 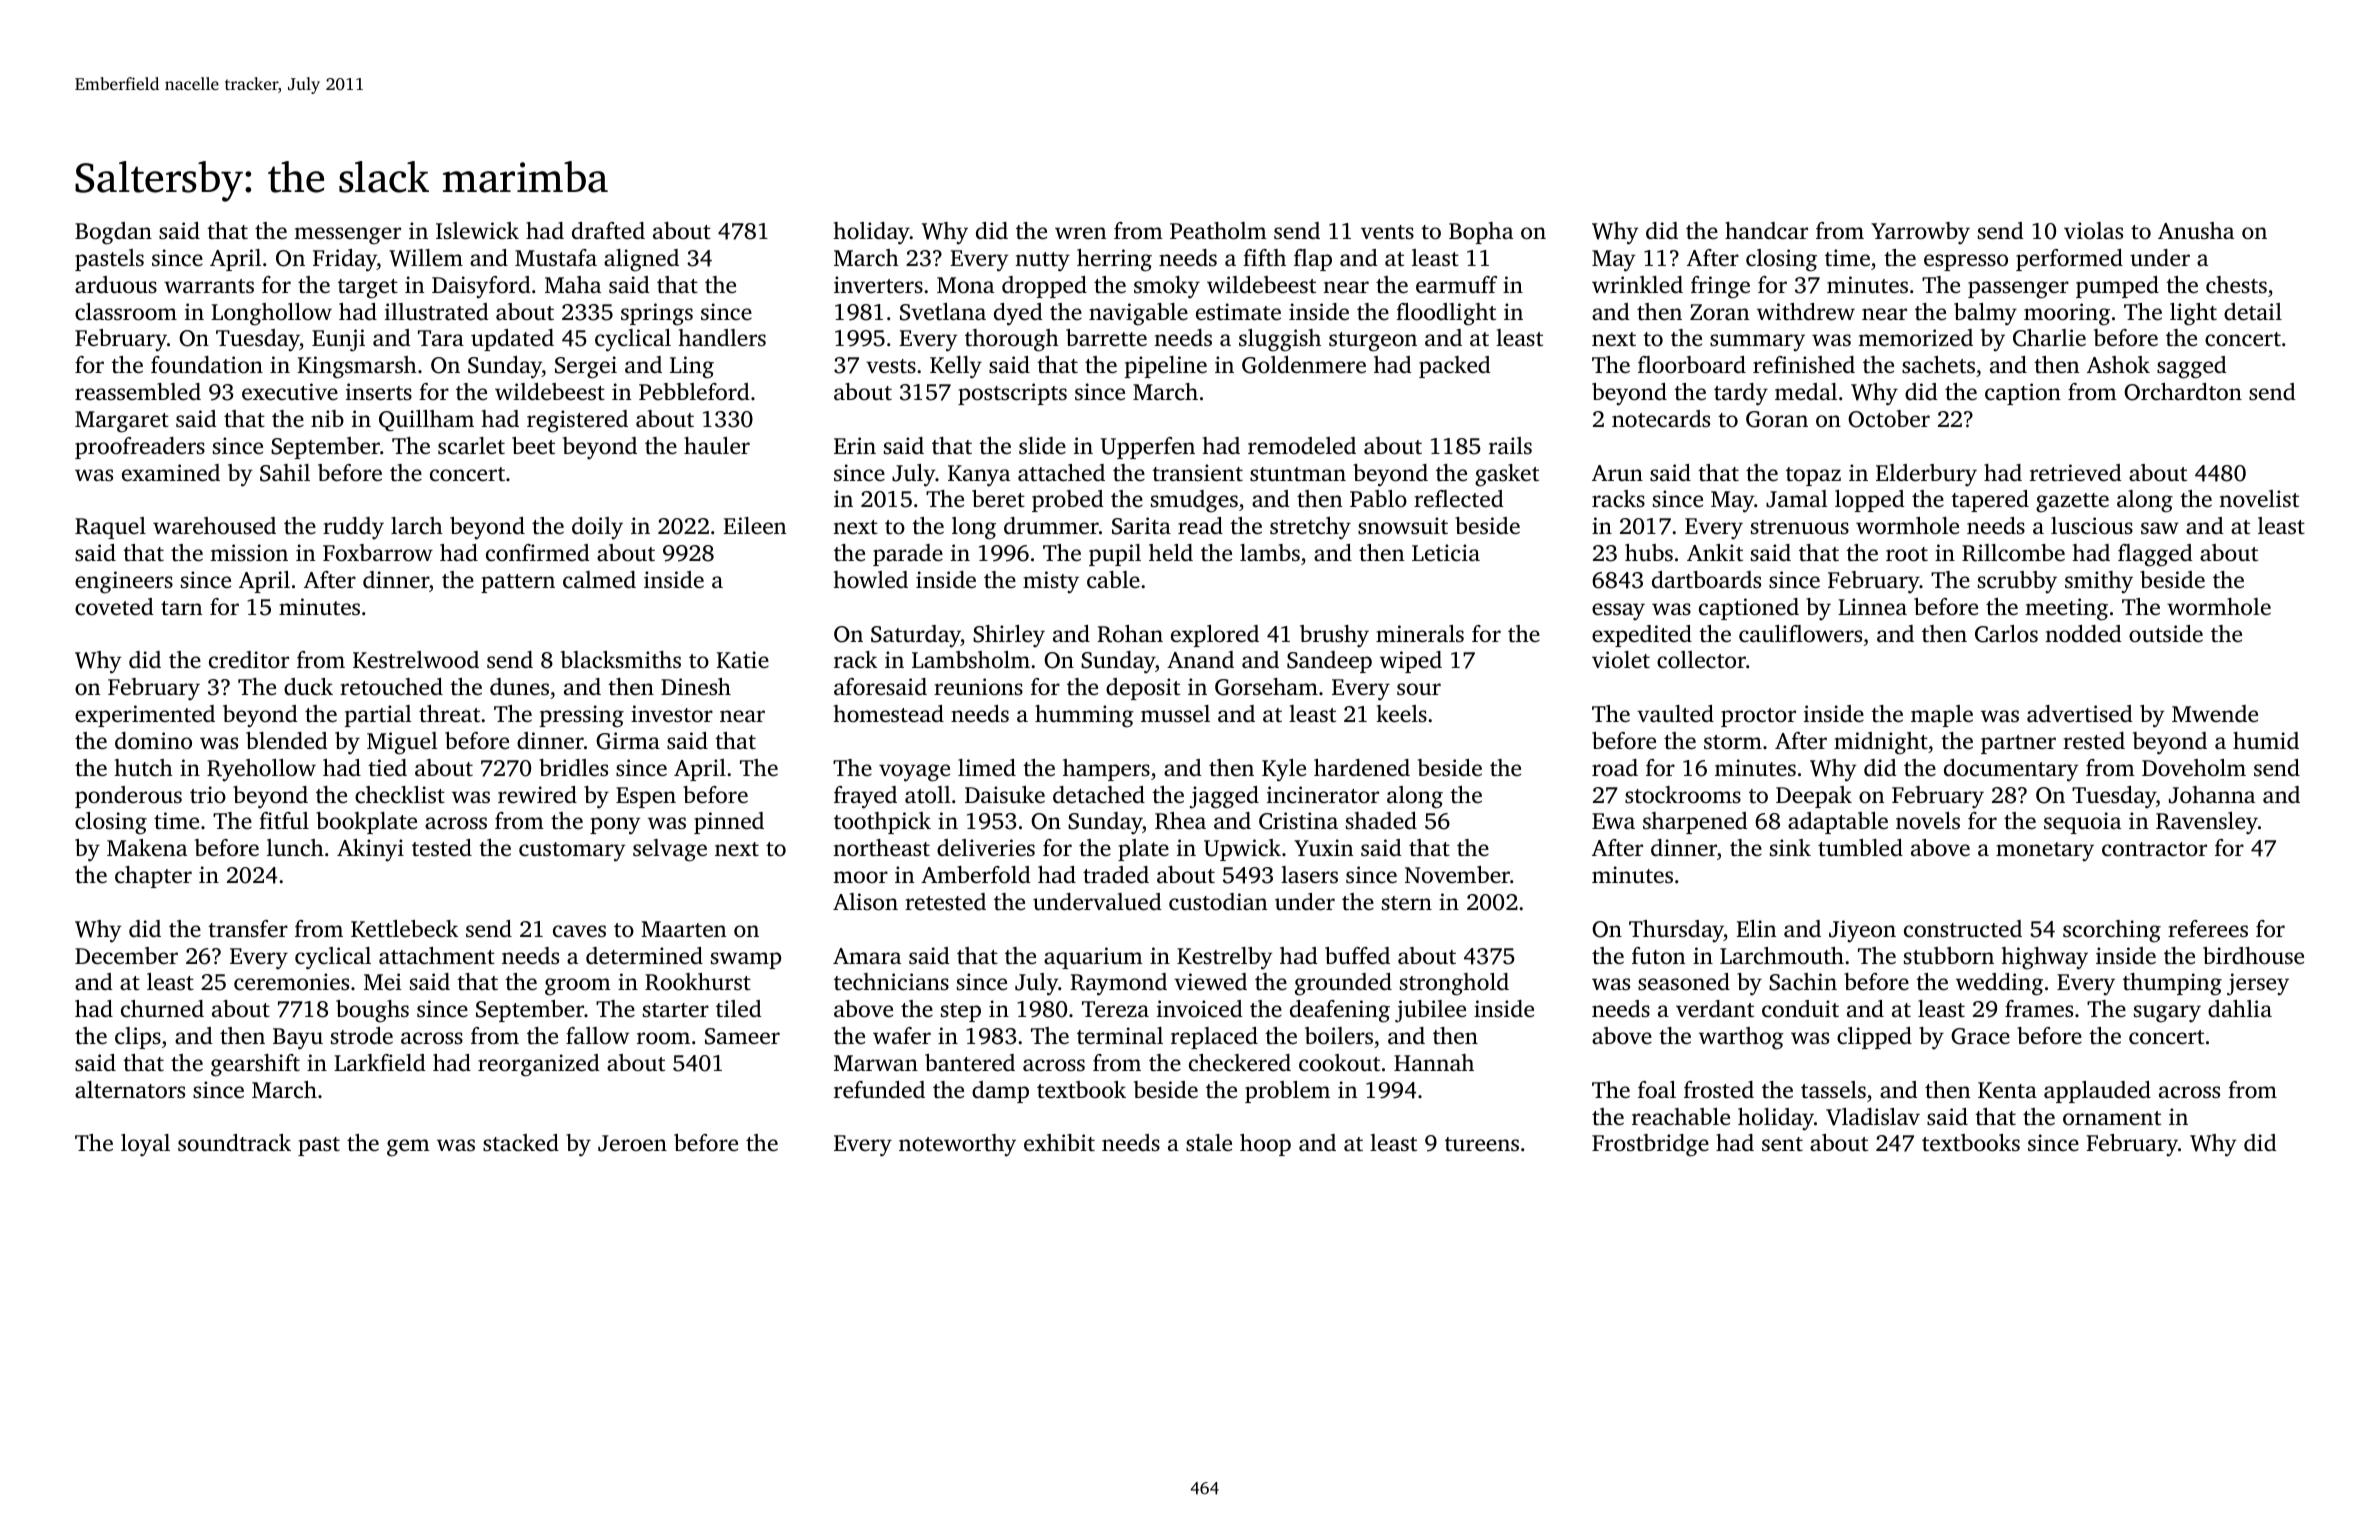 What do you see at coordinates (1618, 612) in the image?
I see `essay` at bounding box center [1618, 612].
